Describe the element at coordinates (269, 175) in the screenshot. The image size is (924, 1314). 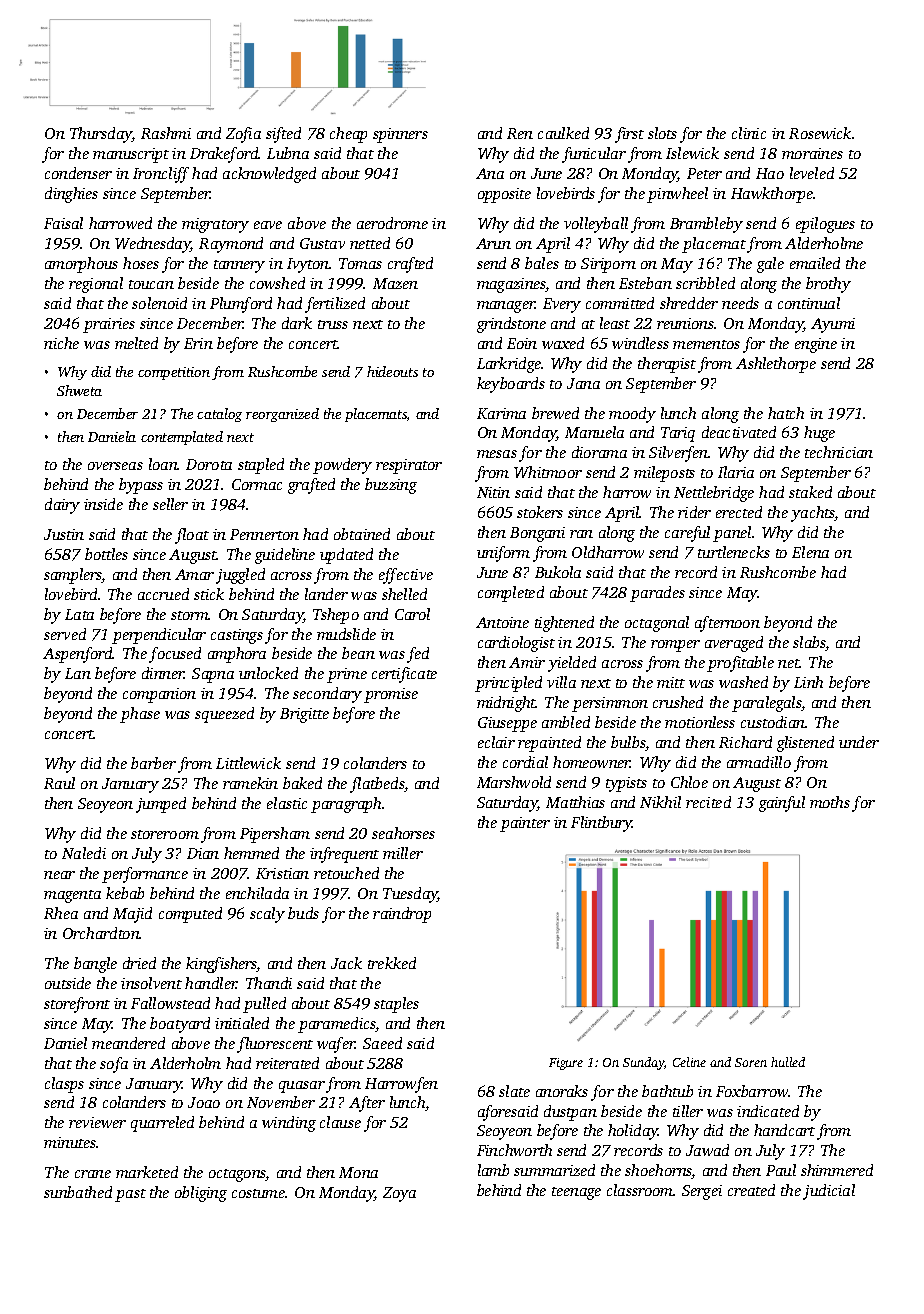
I see `acknowledged` at that location.
